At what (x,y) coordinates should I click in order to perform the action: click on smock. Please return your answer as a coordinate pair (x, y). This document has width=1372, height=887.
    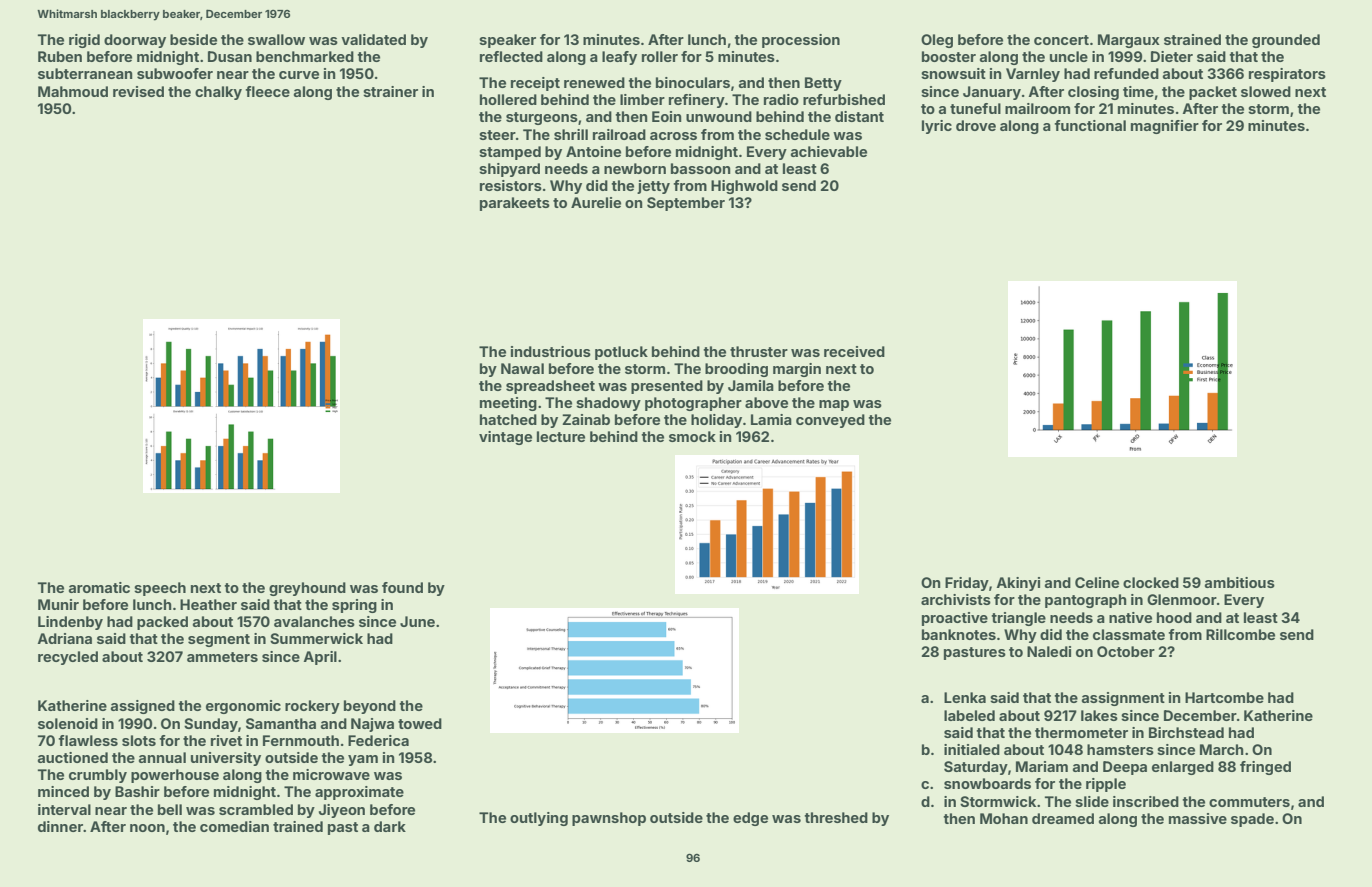
    Looking at the image, I should click on (692, 436).
